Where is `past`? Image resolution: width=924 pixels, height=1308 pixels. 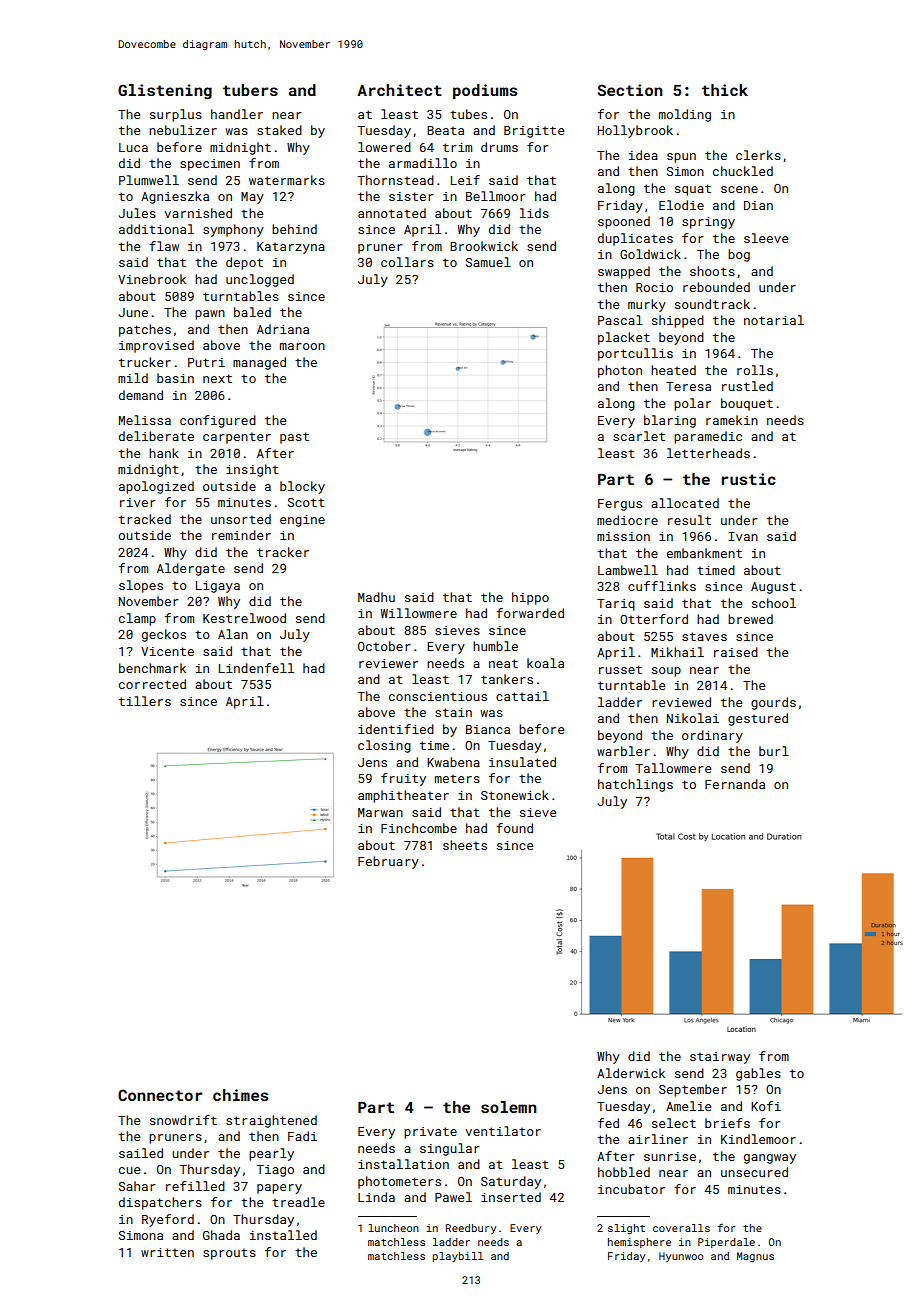
past is located at coordinates (294, 438).
